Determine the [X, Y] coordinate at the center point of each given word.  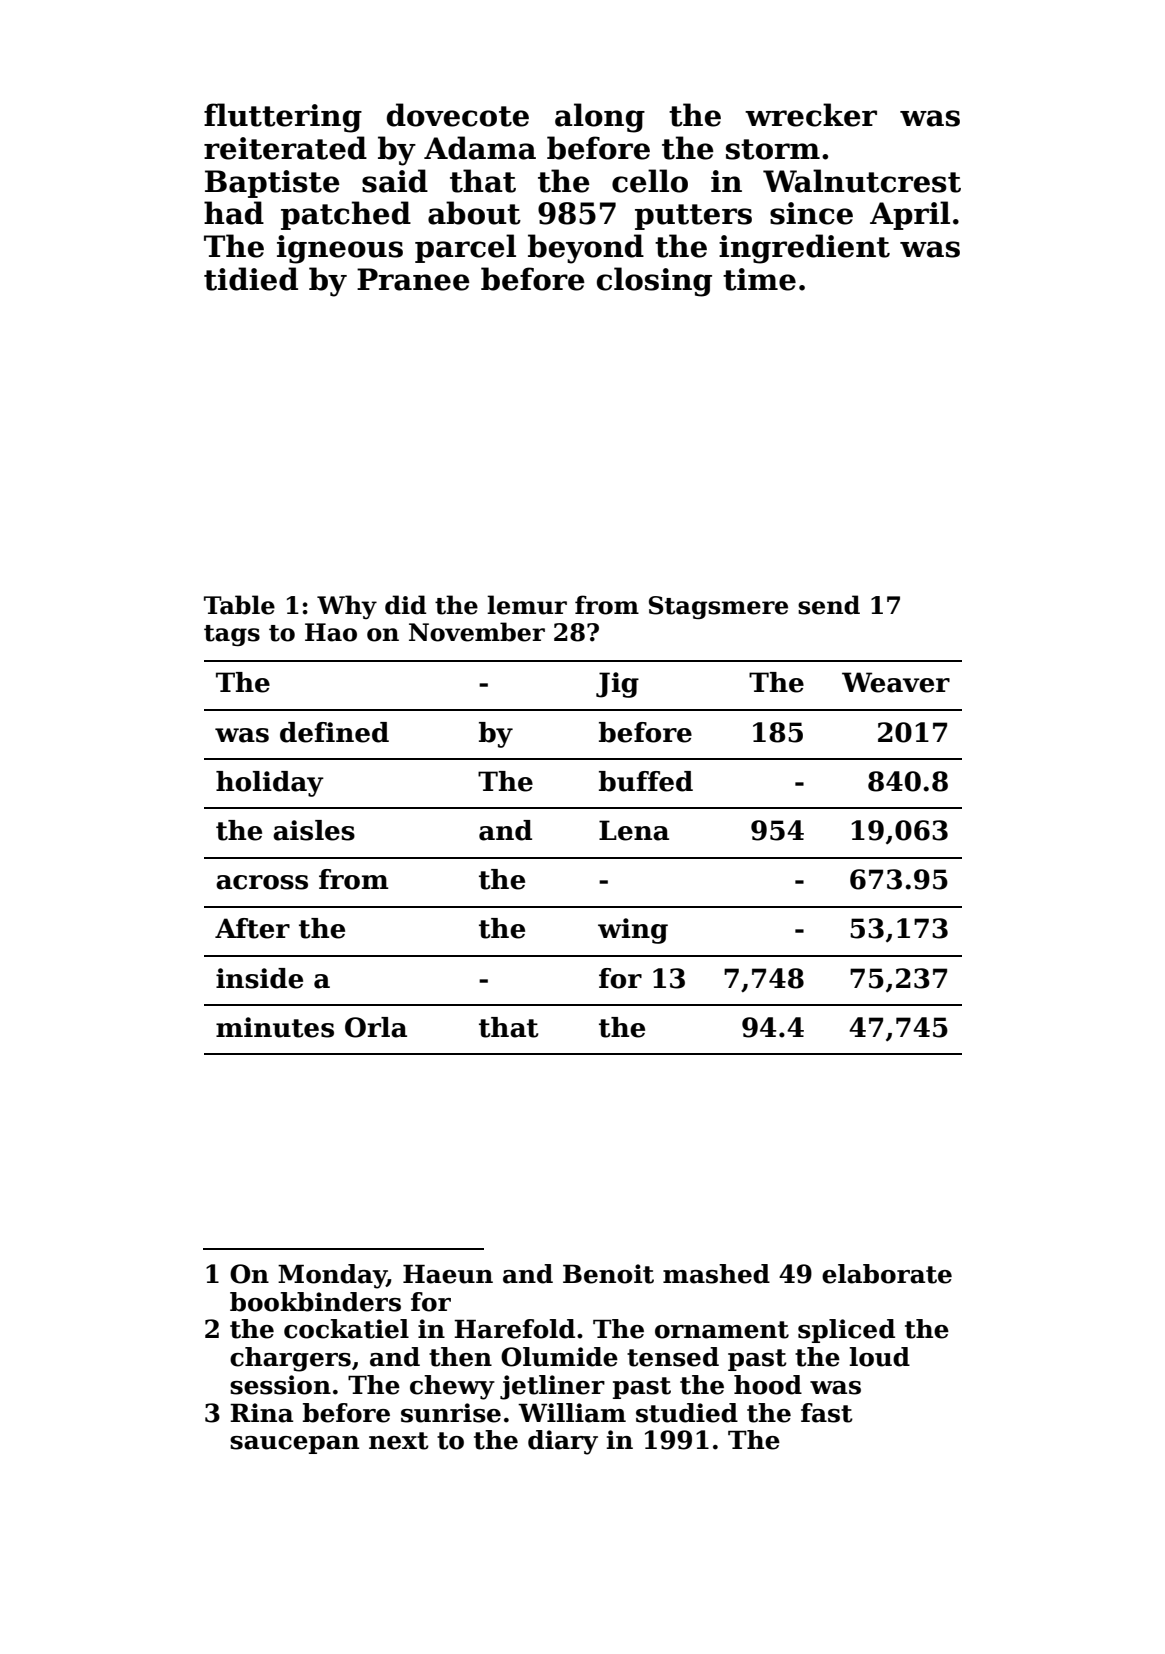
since [811, 213]
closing [654, 282]
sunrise [451, 1413]
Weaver [896, 682]
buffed [646, 781]
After [252, 928]
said [395, 181]
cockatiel [346, 1329]
